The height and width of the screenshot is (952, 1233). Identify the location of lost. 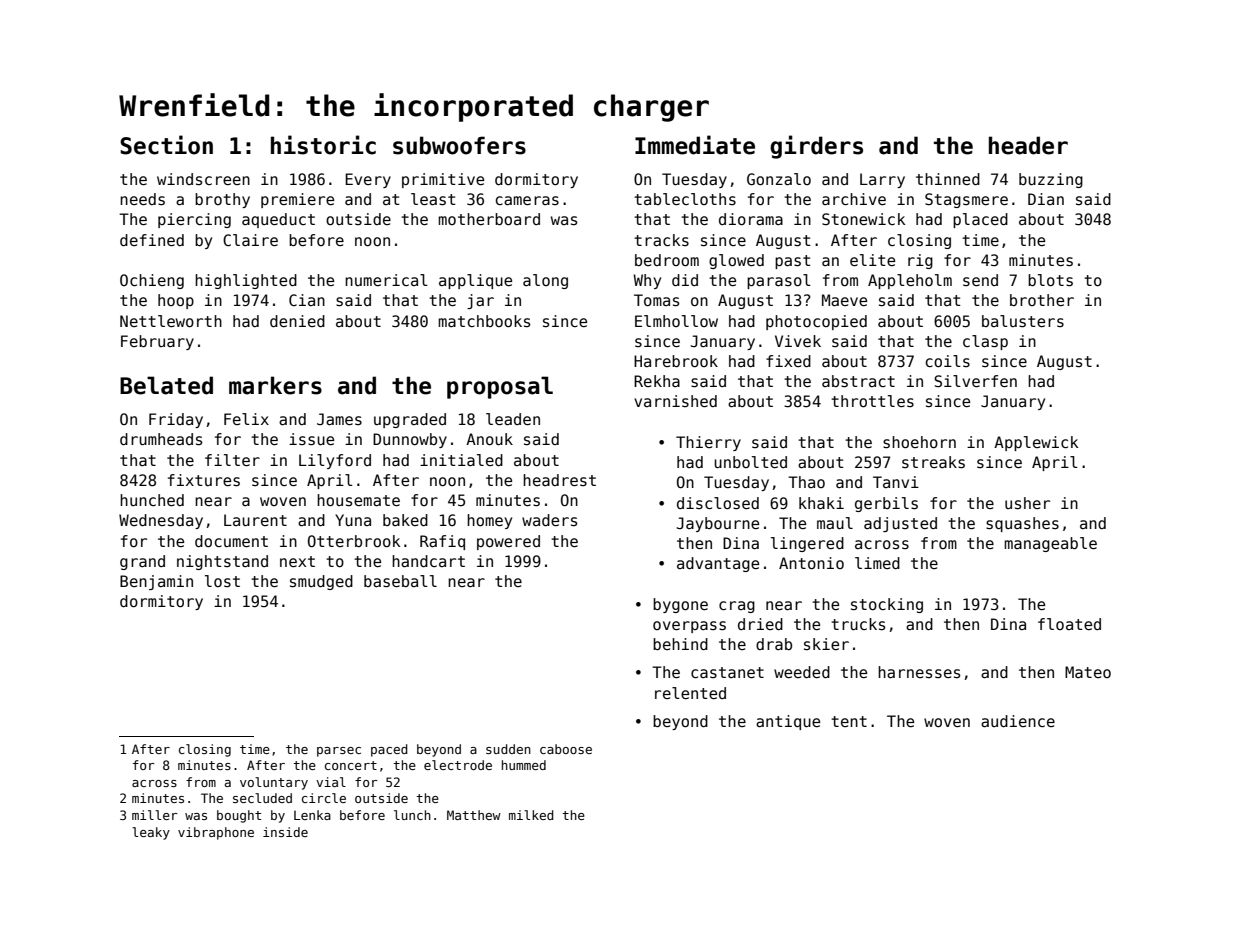
(222, 581).
